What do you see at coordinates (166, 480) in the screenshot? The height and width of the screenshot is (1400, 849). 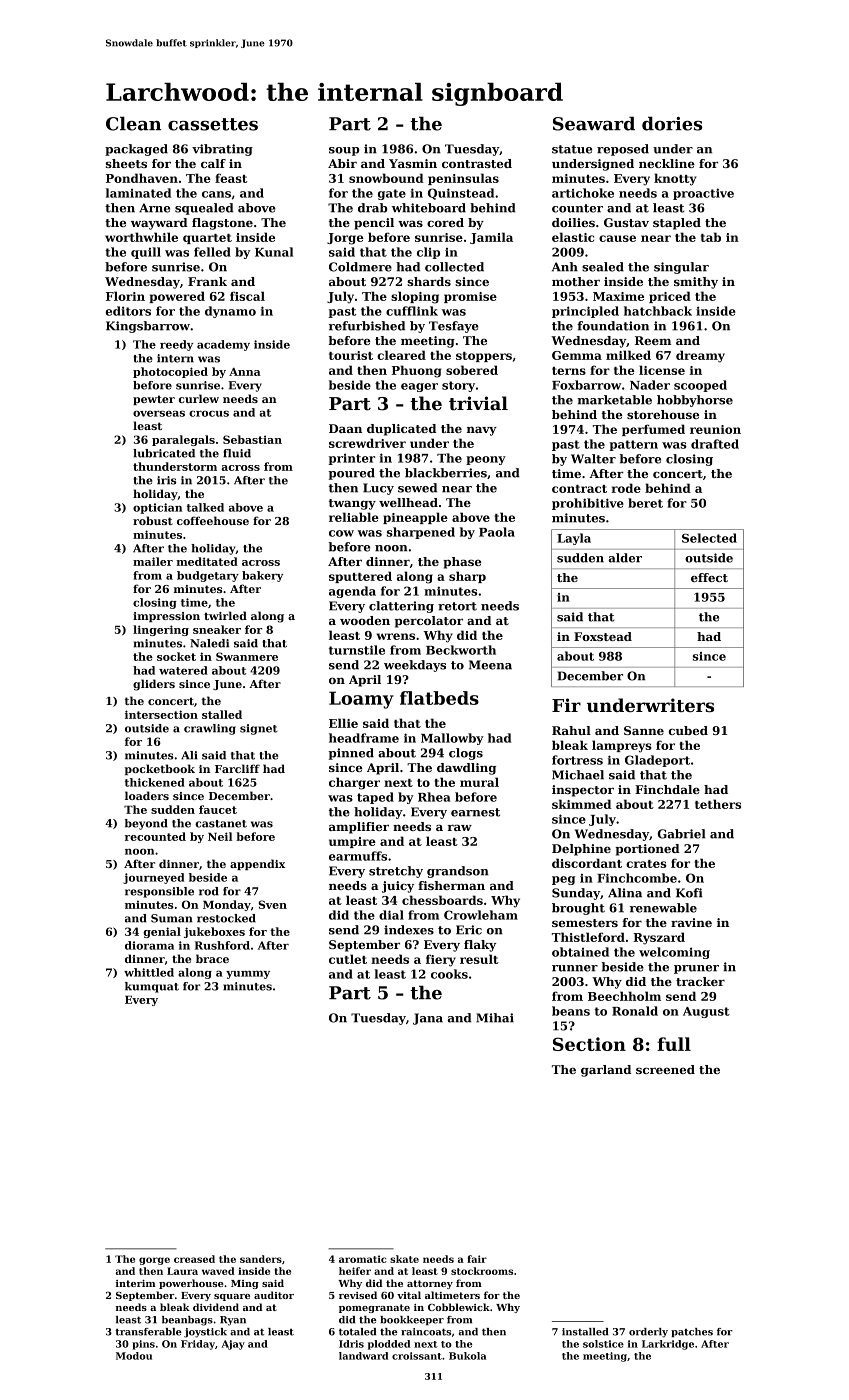 I see `iris` at bounding box center [166, 480].
